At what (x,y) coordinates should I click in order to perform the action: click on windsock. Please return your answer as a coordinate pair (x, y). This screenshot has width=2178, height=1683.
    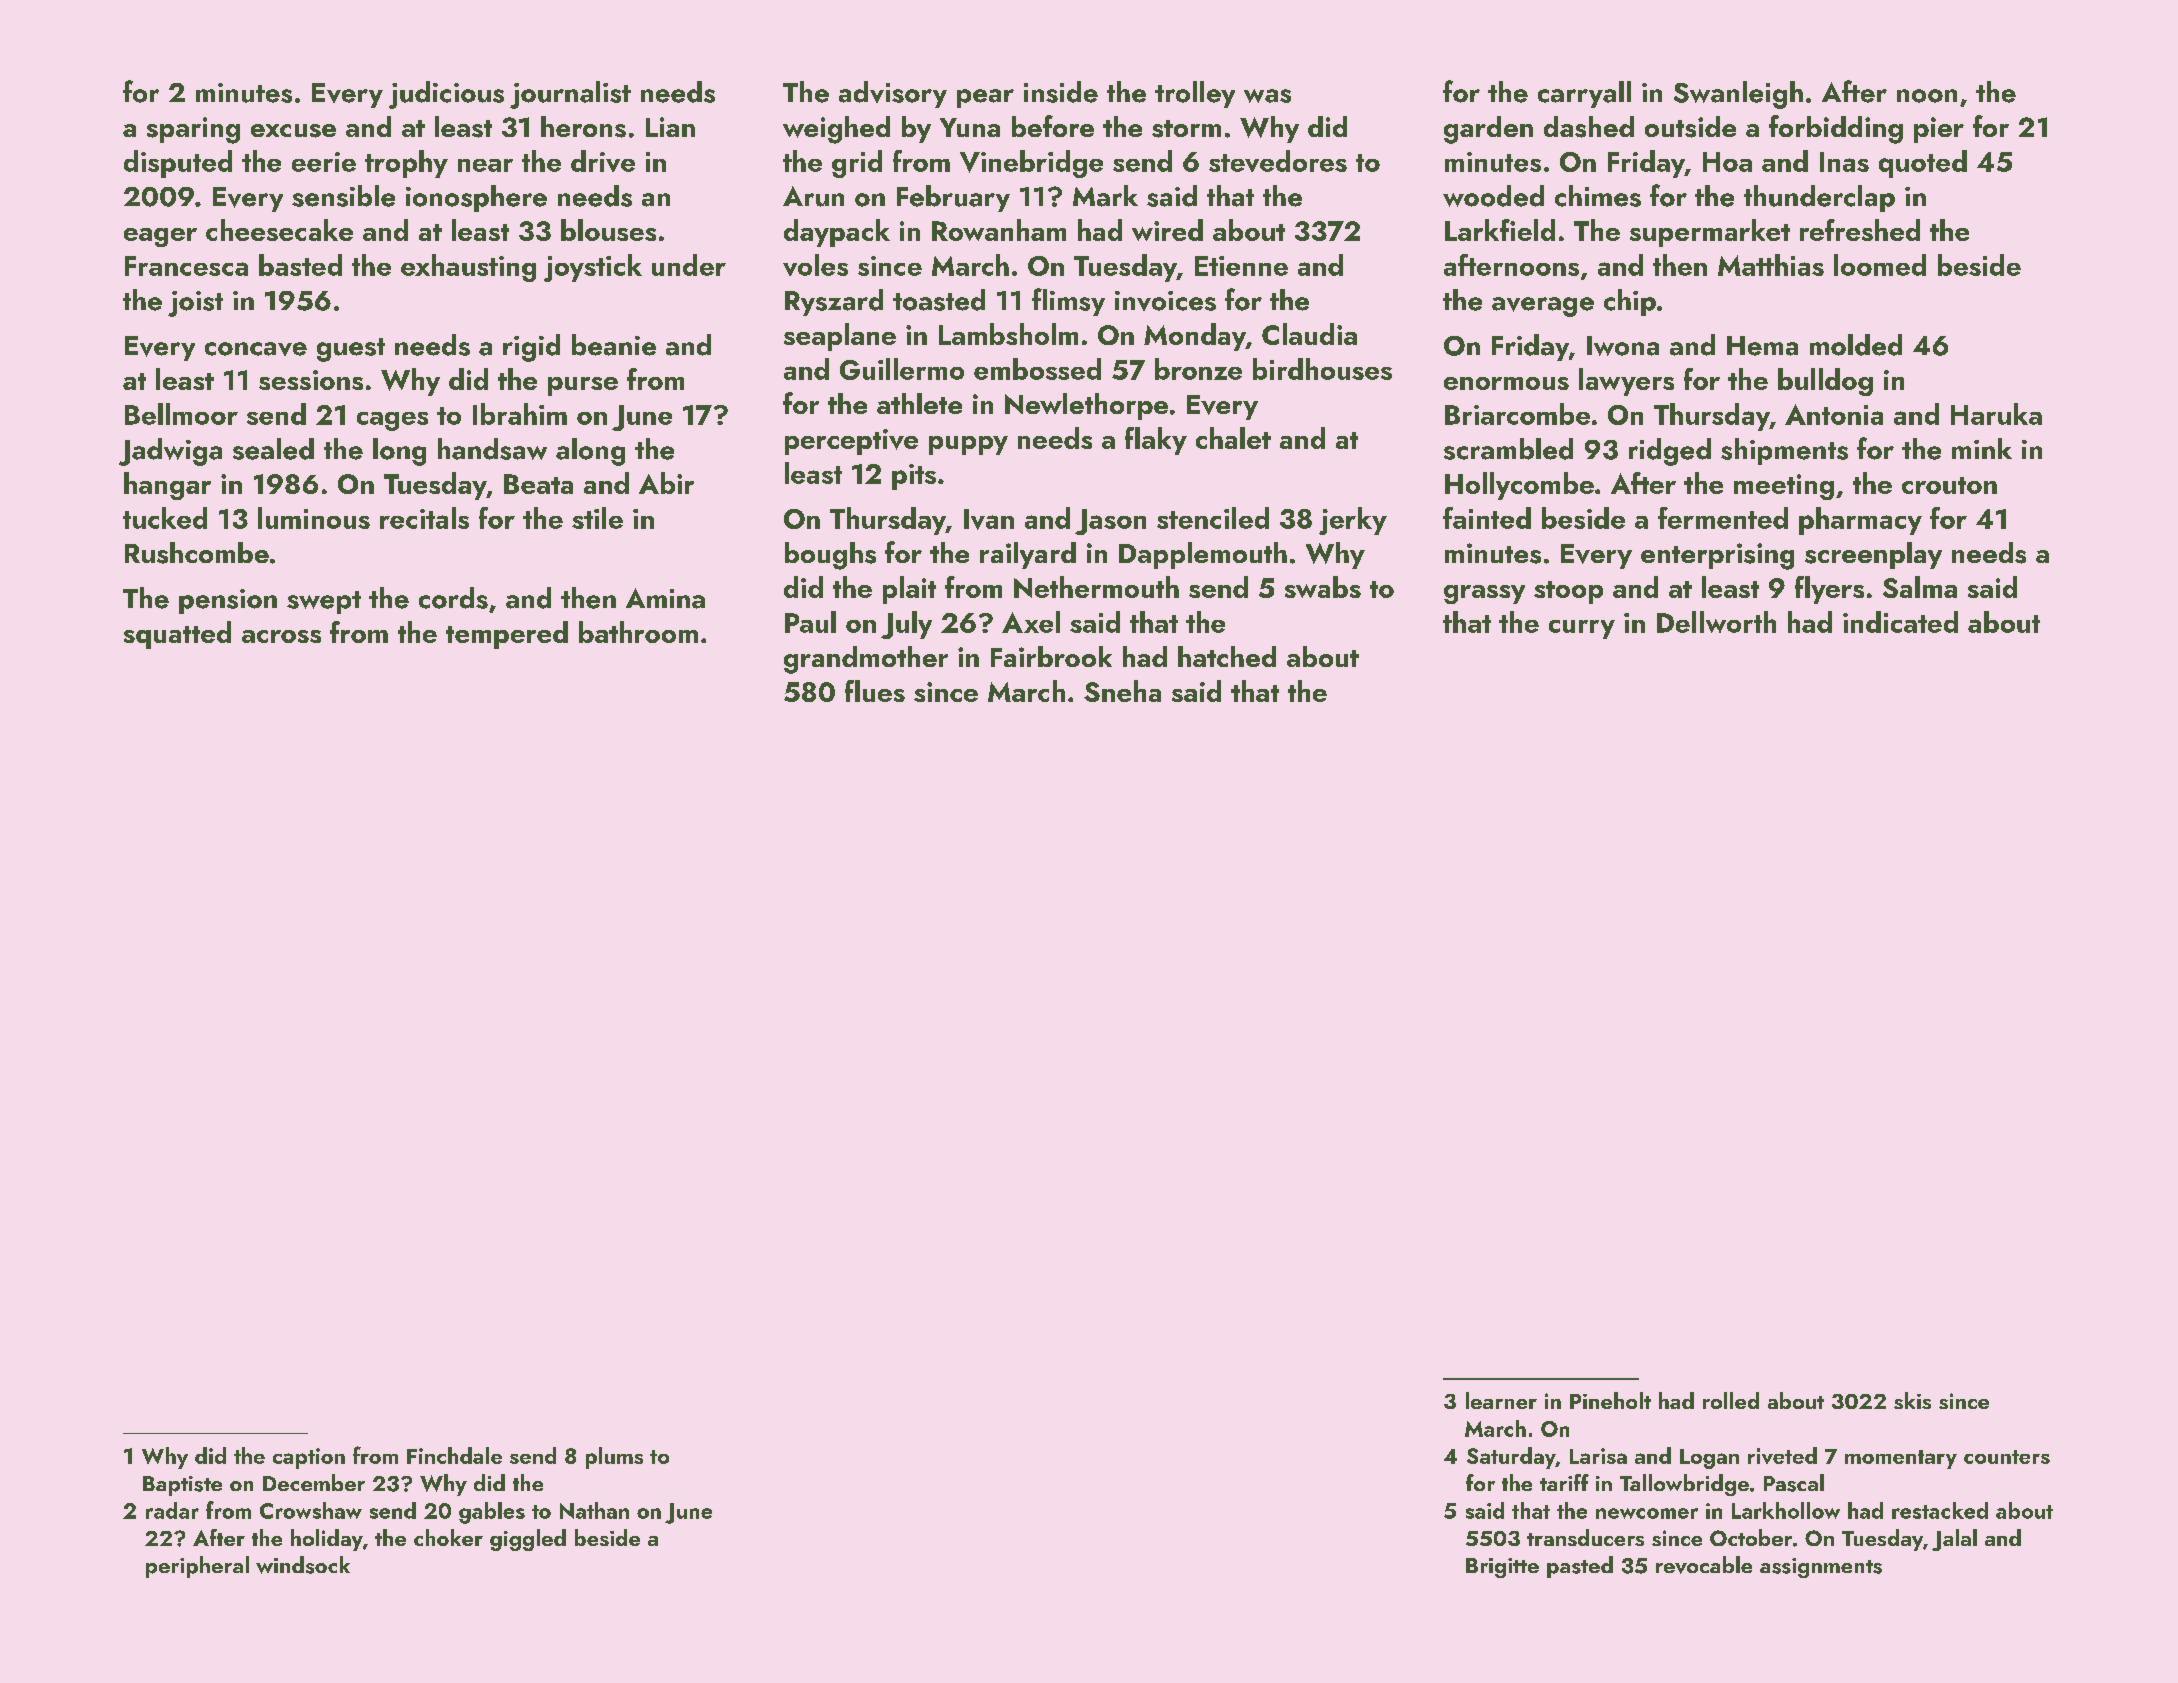
    Looking at the image, I should click on (303, 1565).
